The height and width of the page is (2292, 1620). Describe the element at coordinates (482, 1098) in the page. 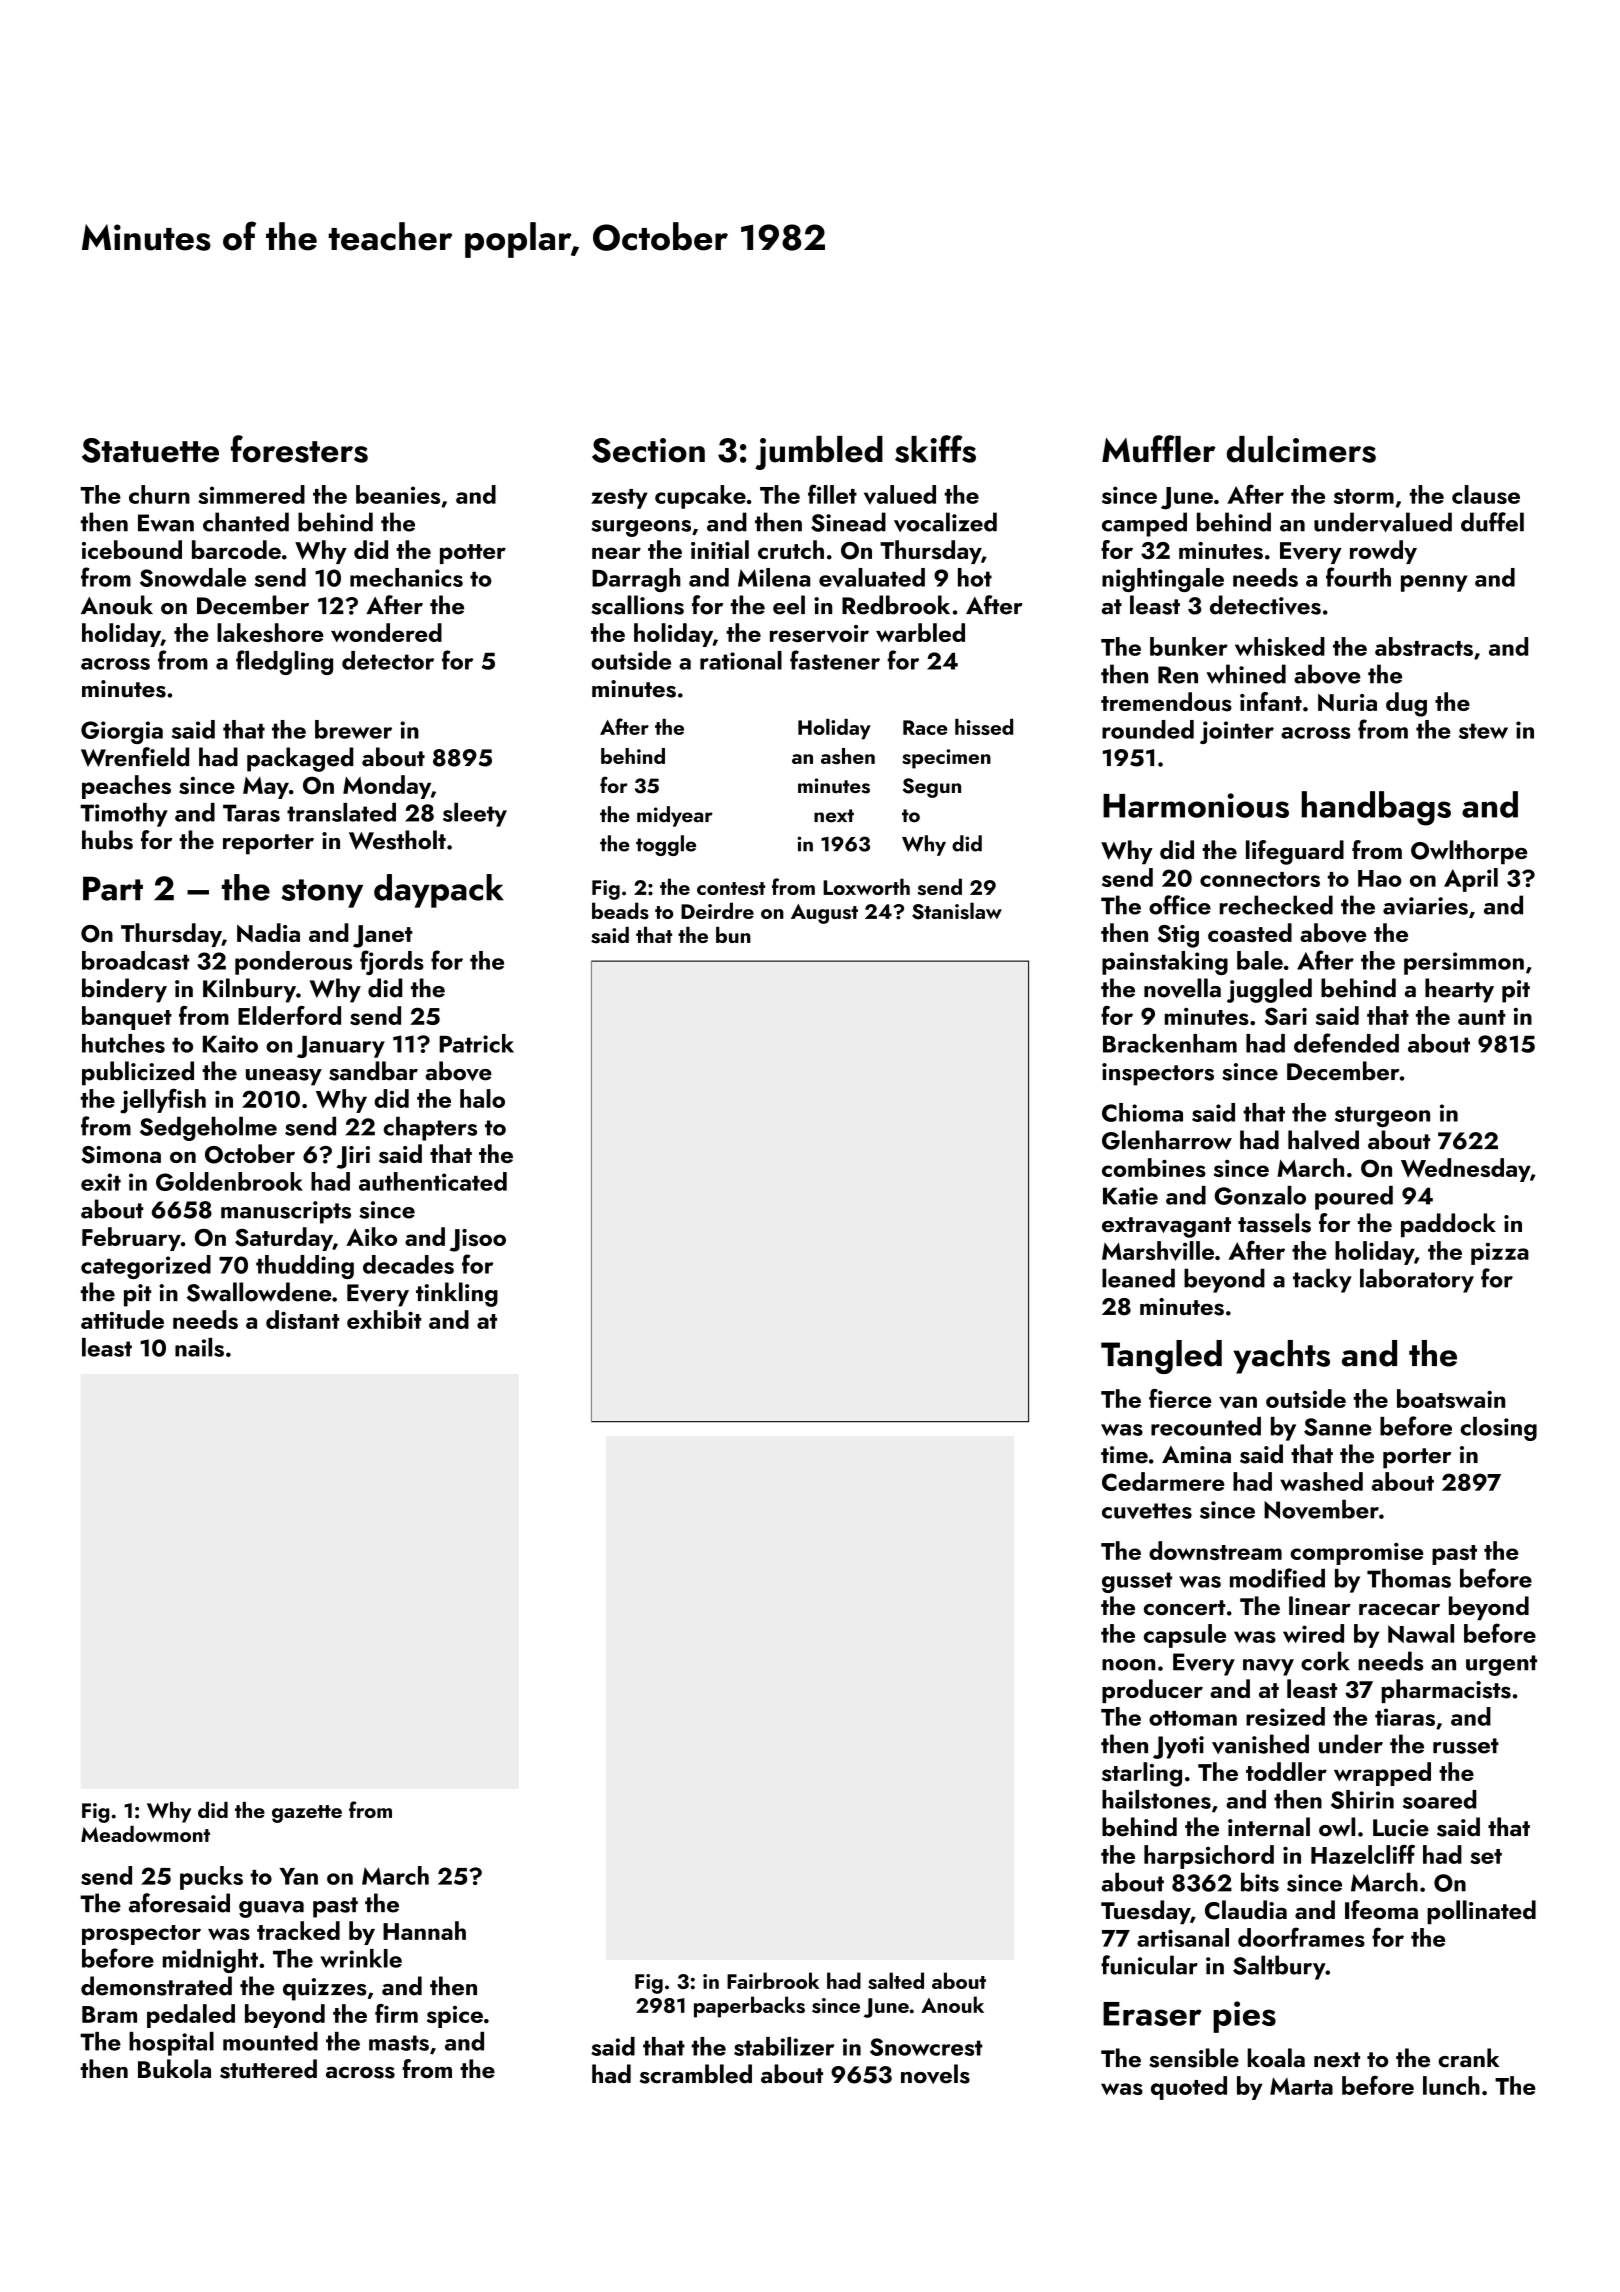

I see `halo` at that location.
